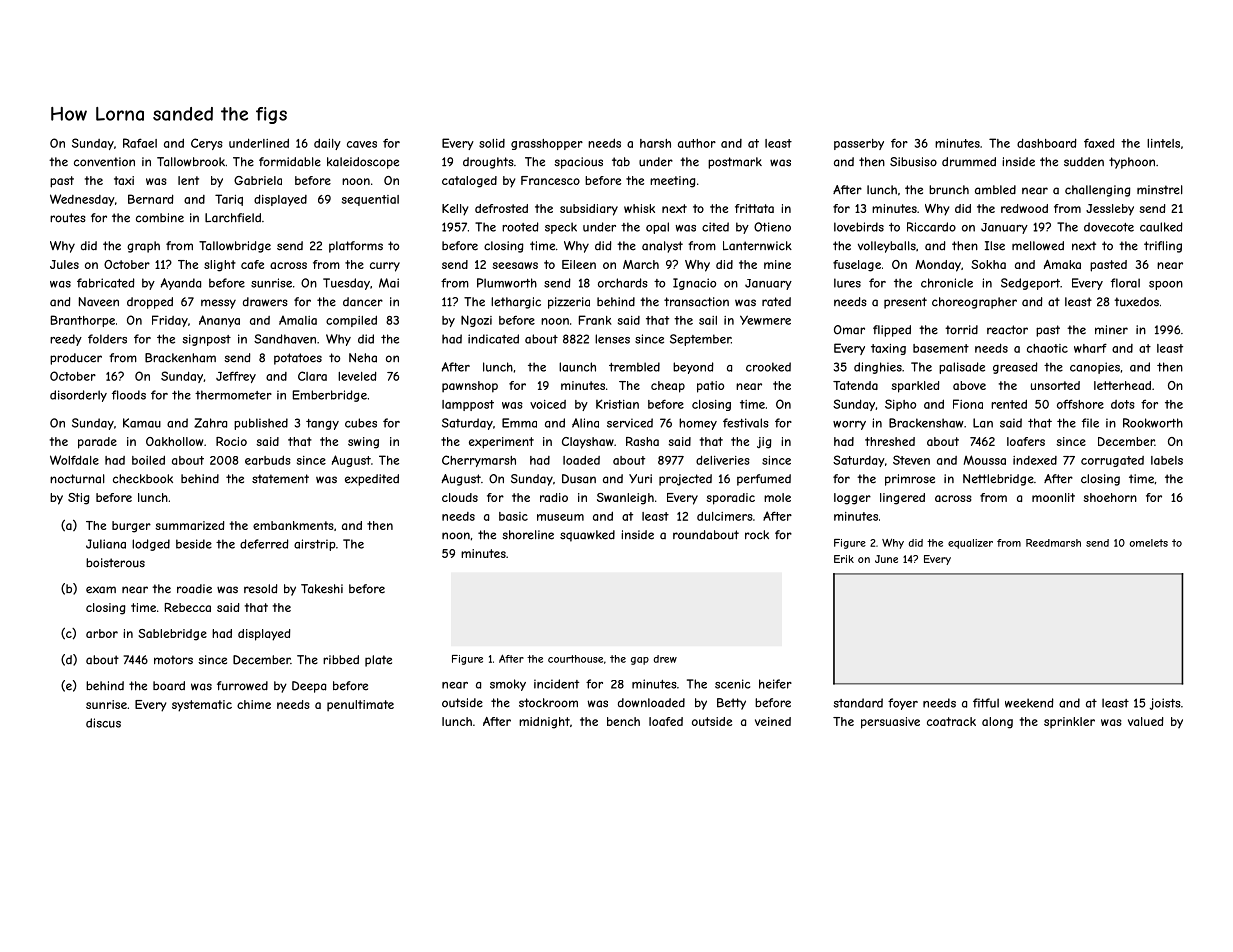 The image size is (1233, 952). What do you see at coordinates (507, 283) in the image?
I see `Plumworth` at bounding box center [507, 283].
